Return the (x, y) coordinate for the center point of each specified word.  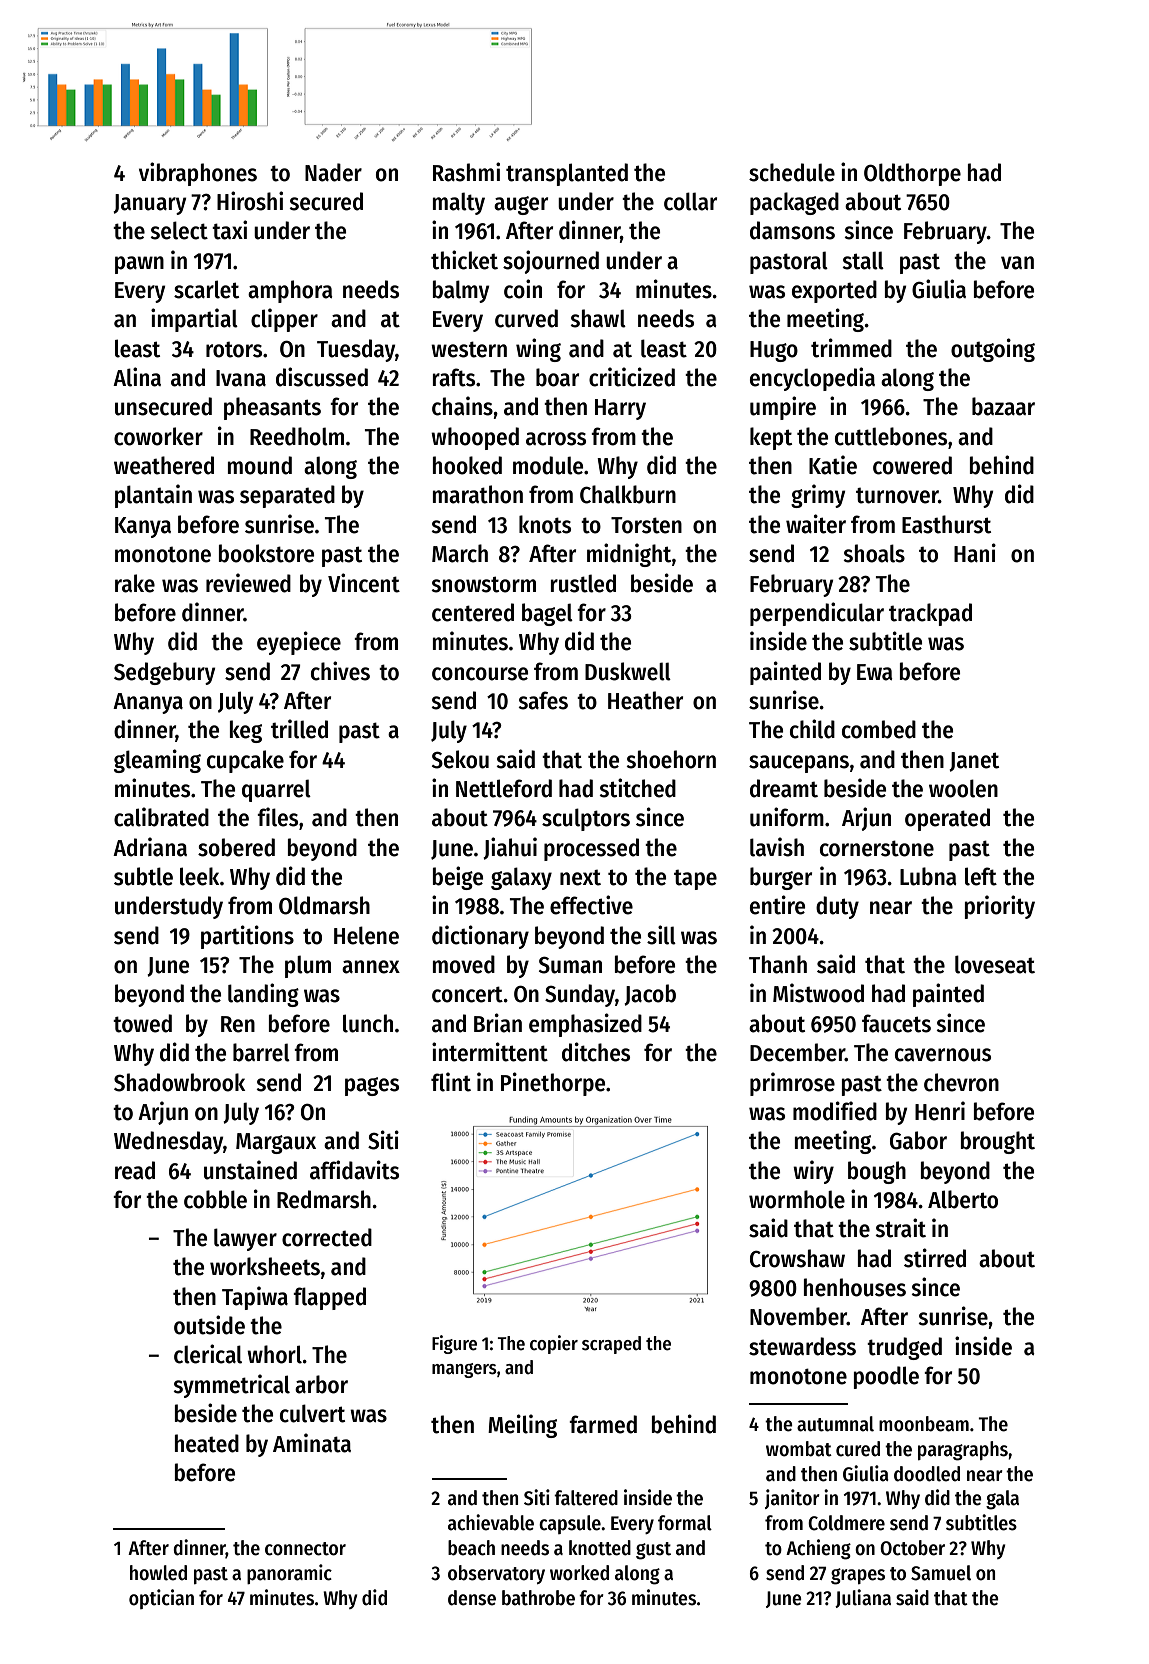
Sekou (460, 759)
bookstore (266, 553)
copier (554, 1344)
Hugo (774, 351)
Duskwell (628, 671)
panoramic (289, 1574)
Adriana (150, 847)
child (812, 729)
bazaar (1003, 406)
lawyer (245, 1239)
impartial (194, 320)
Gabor (918, 1140)
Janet (974, 762)
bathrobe (538, 1598)
